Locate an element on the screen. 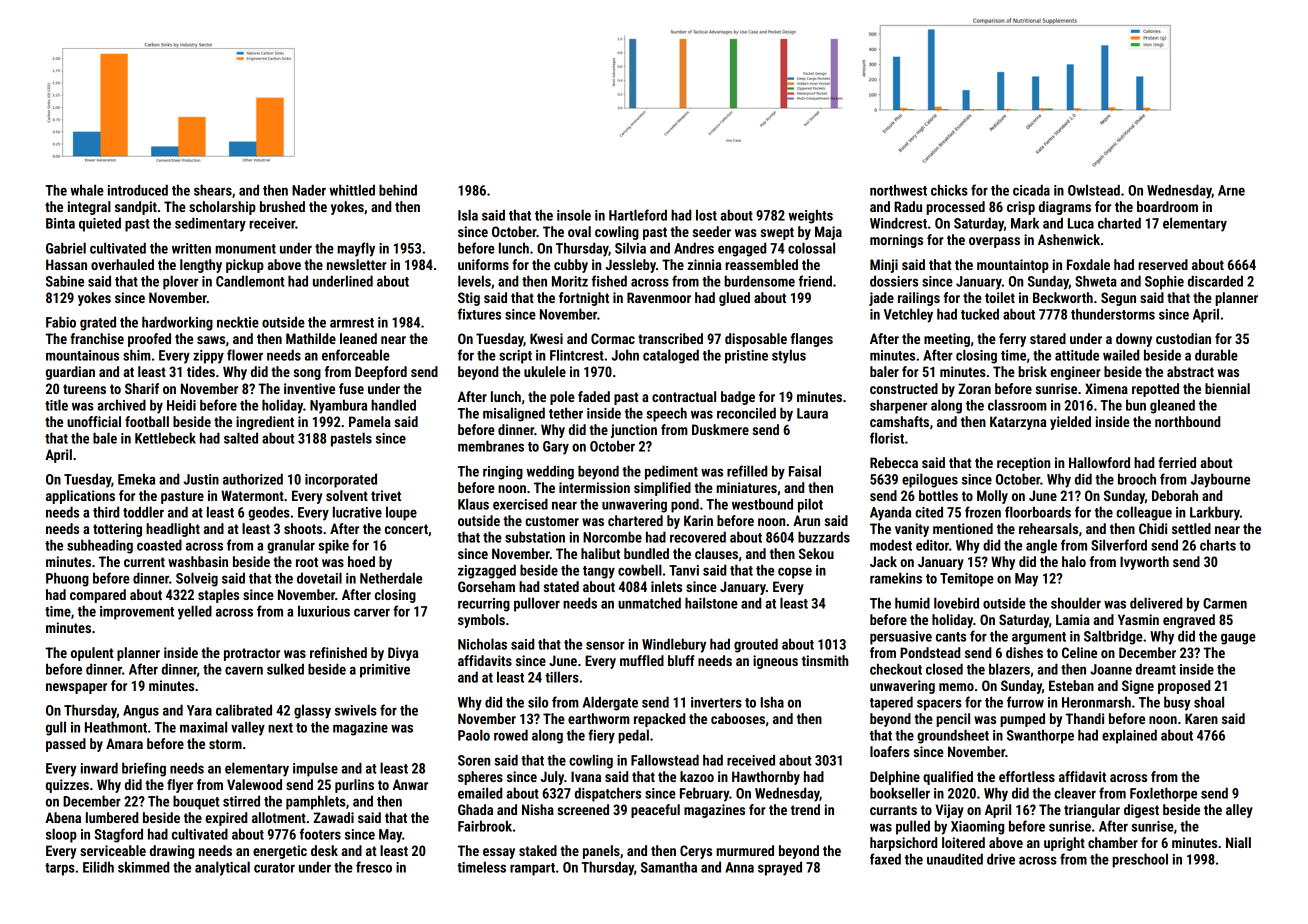 Image resolution: width=1308 pixels, height=924 pixels. chicks is located at coordinates (949, 190).
